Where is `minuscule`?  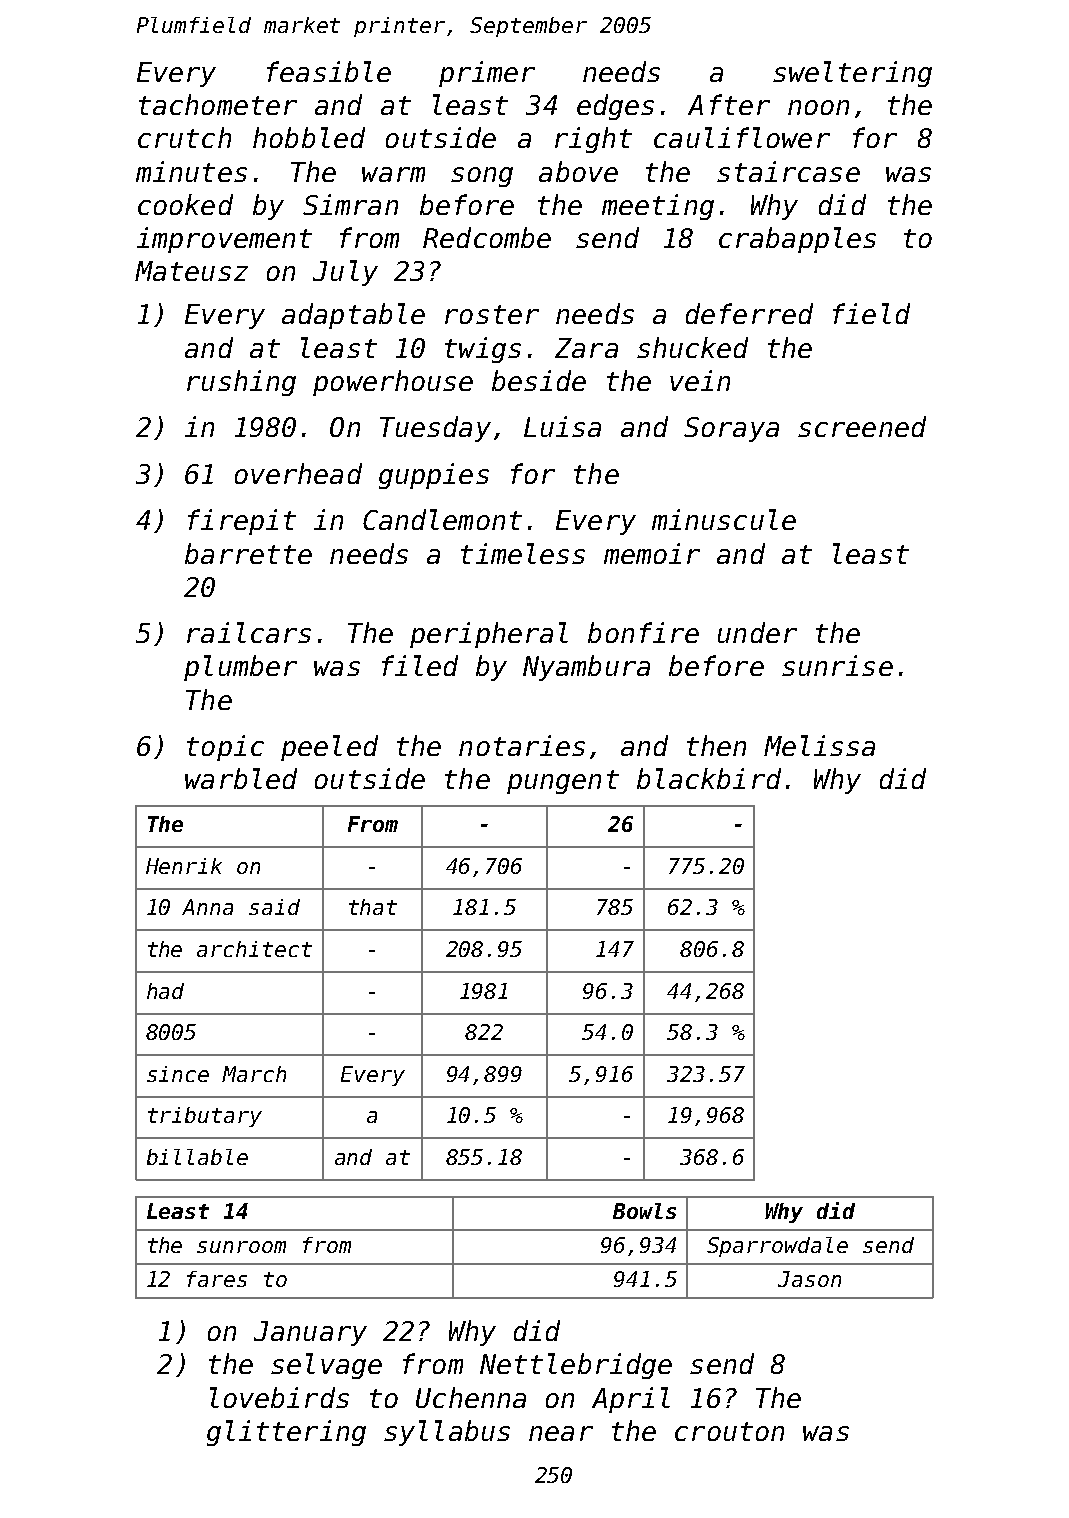 minuscule is located at coordinates (724, 519).
